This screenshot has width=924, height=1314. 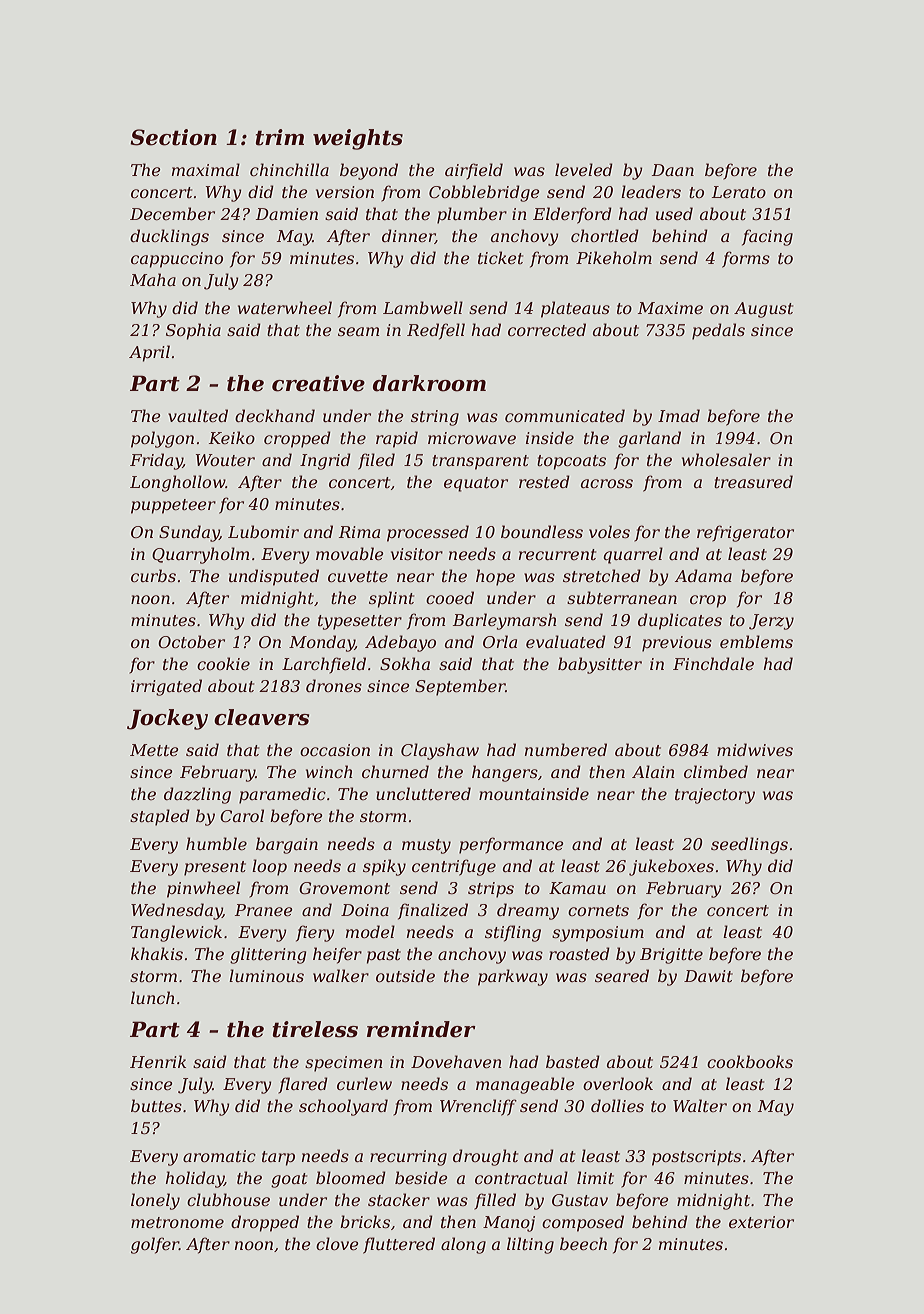 I want to click on plumber, so click(x=472, y=215).
